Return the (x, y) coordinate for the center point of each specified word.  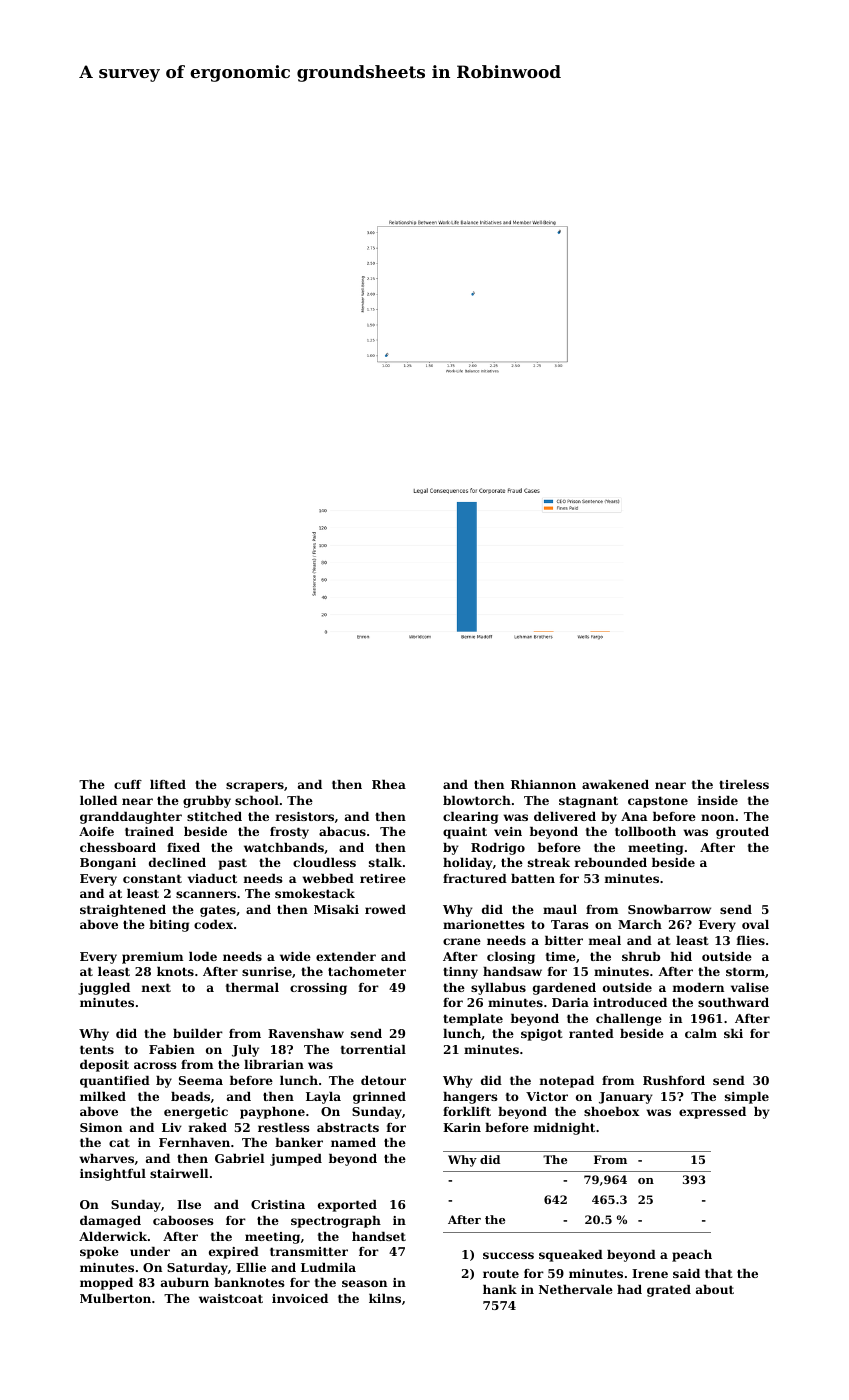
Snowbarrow (669, 909)
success (508, 1255)
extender (346, 956)
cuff (128, 784)
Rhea (389, 784)
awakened (615, 784)
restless (284, 1127)
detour (383, 1080)
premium (152, 958)
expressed (712, 1113)
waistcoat (231, 1298)
